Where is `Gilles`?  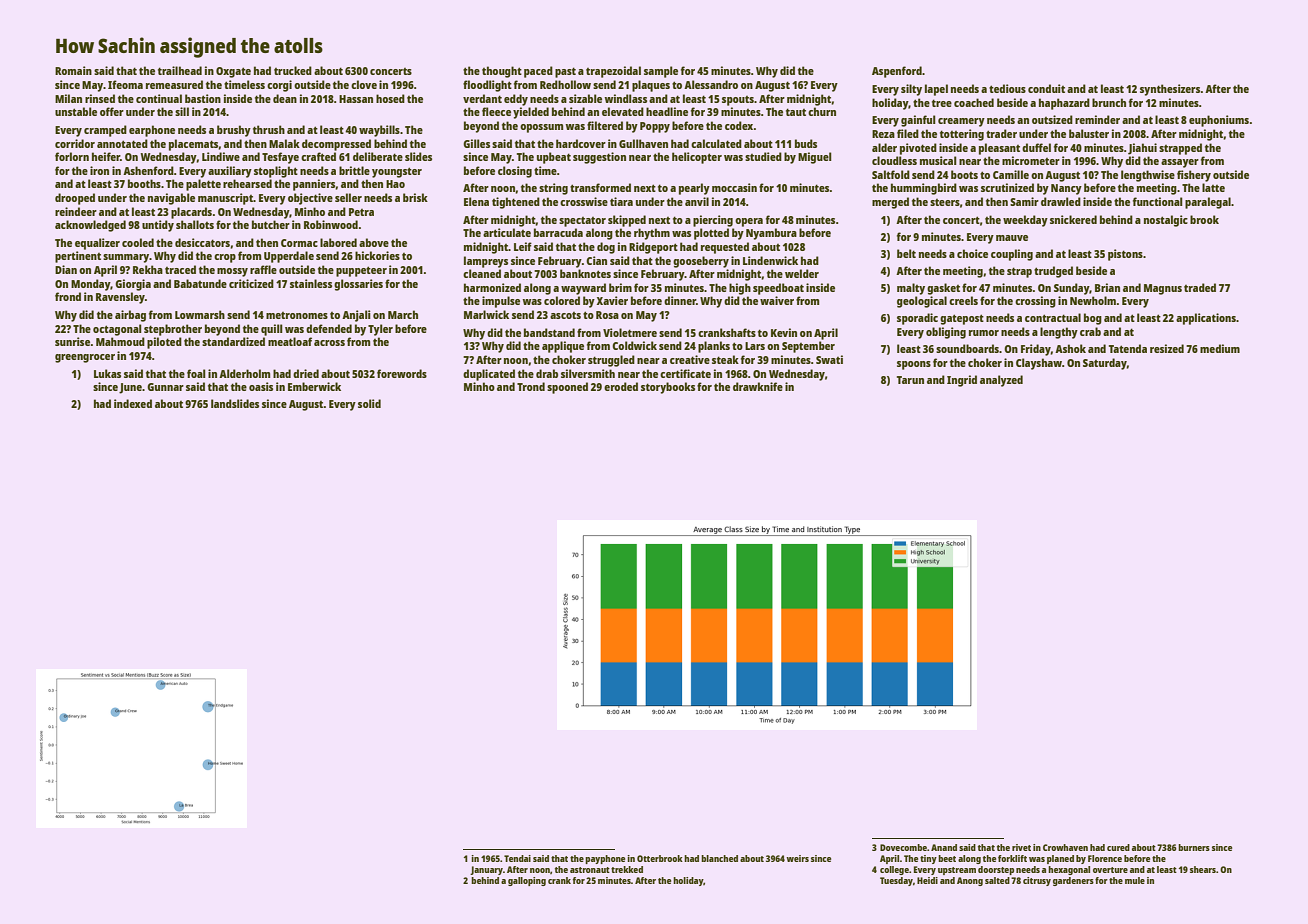 Gilles is located at coordinates (476, 143).
